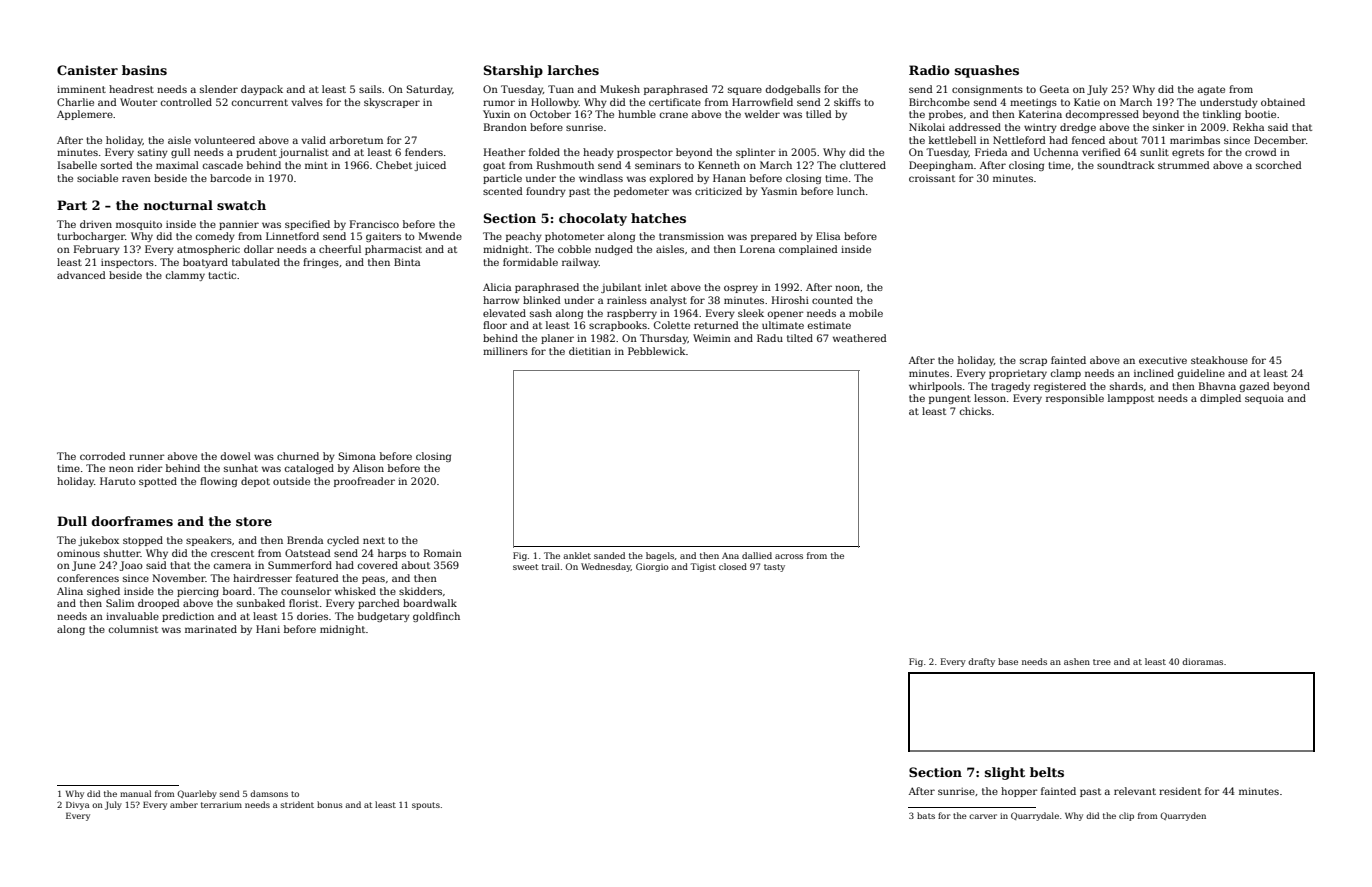 The image size is (1372, 887). Describe the element at coordinates (384, 617) in the screenshot. I see `budgetary` at that location.
